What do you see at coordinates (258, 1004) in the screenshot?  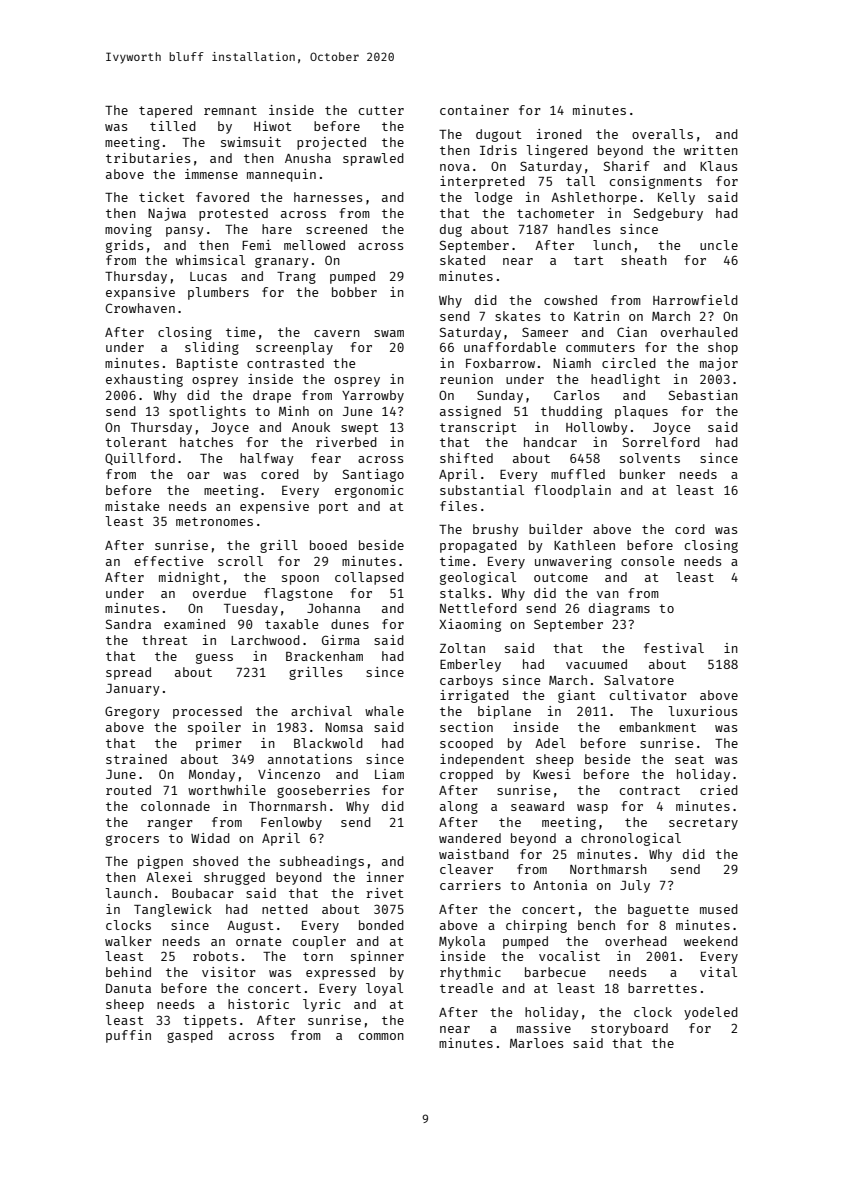 I see `historic` at bounding box center [258, 1004].
